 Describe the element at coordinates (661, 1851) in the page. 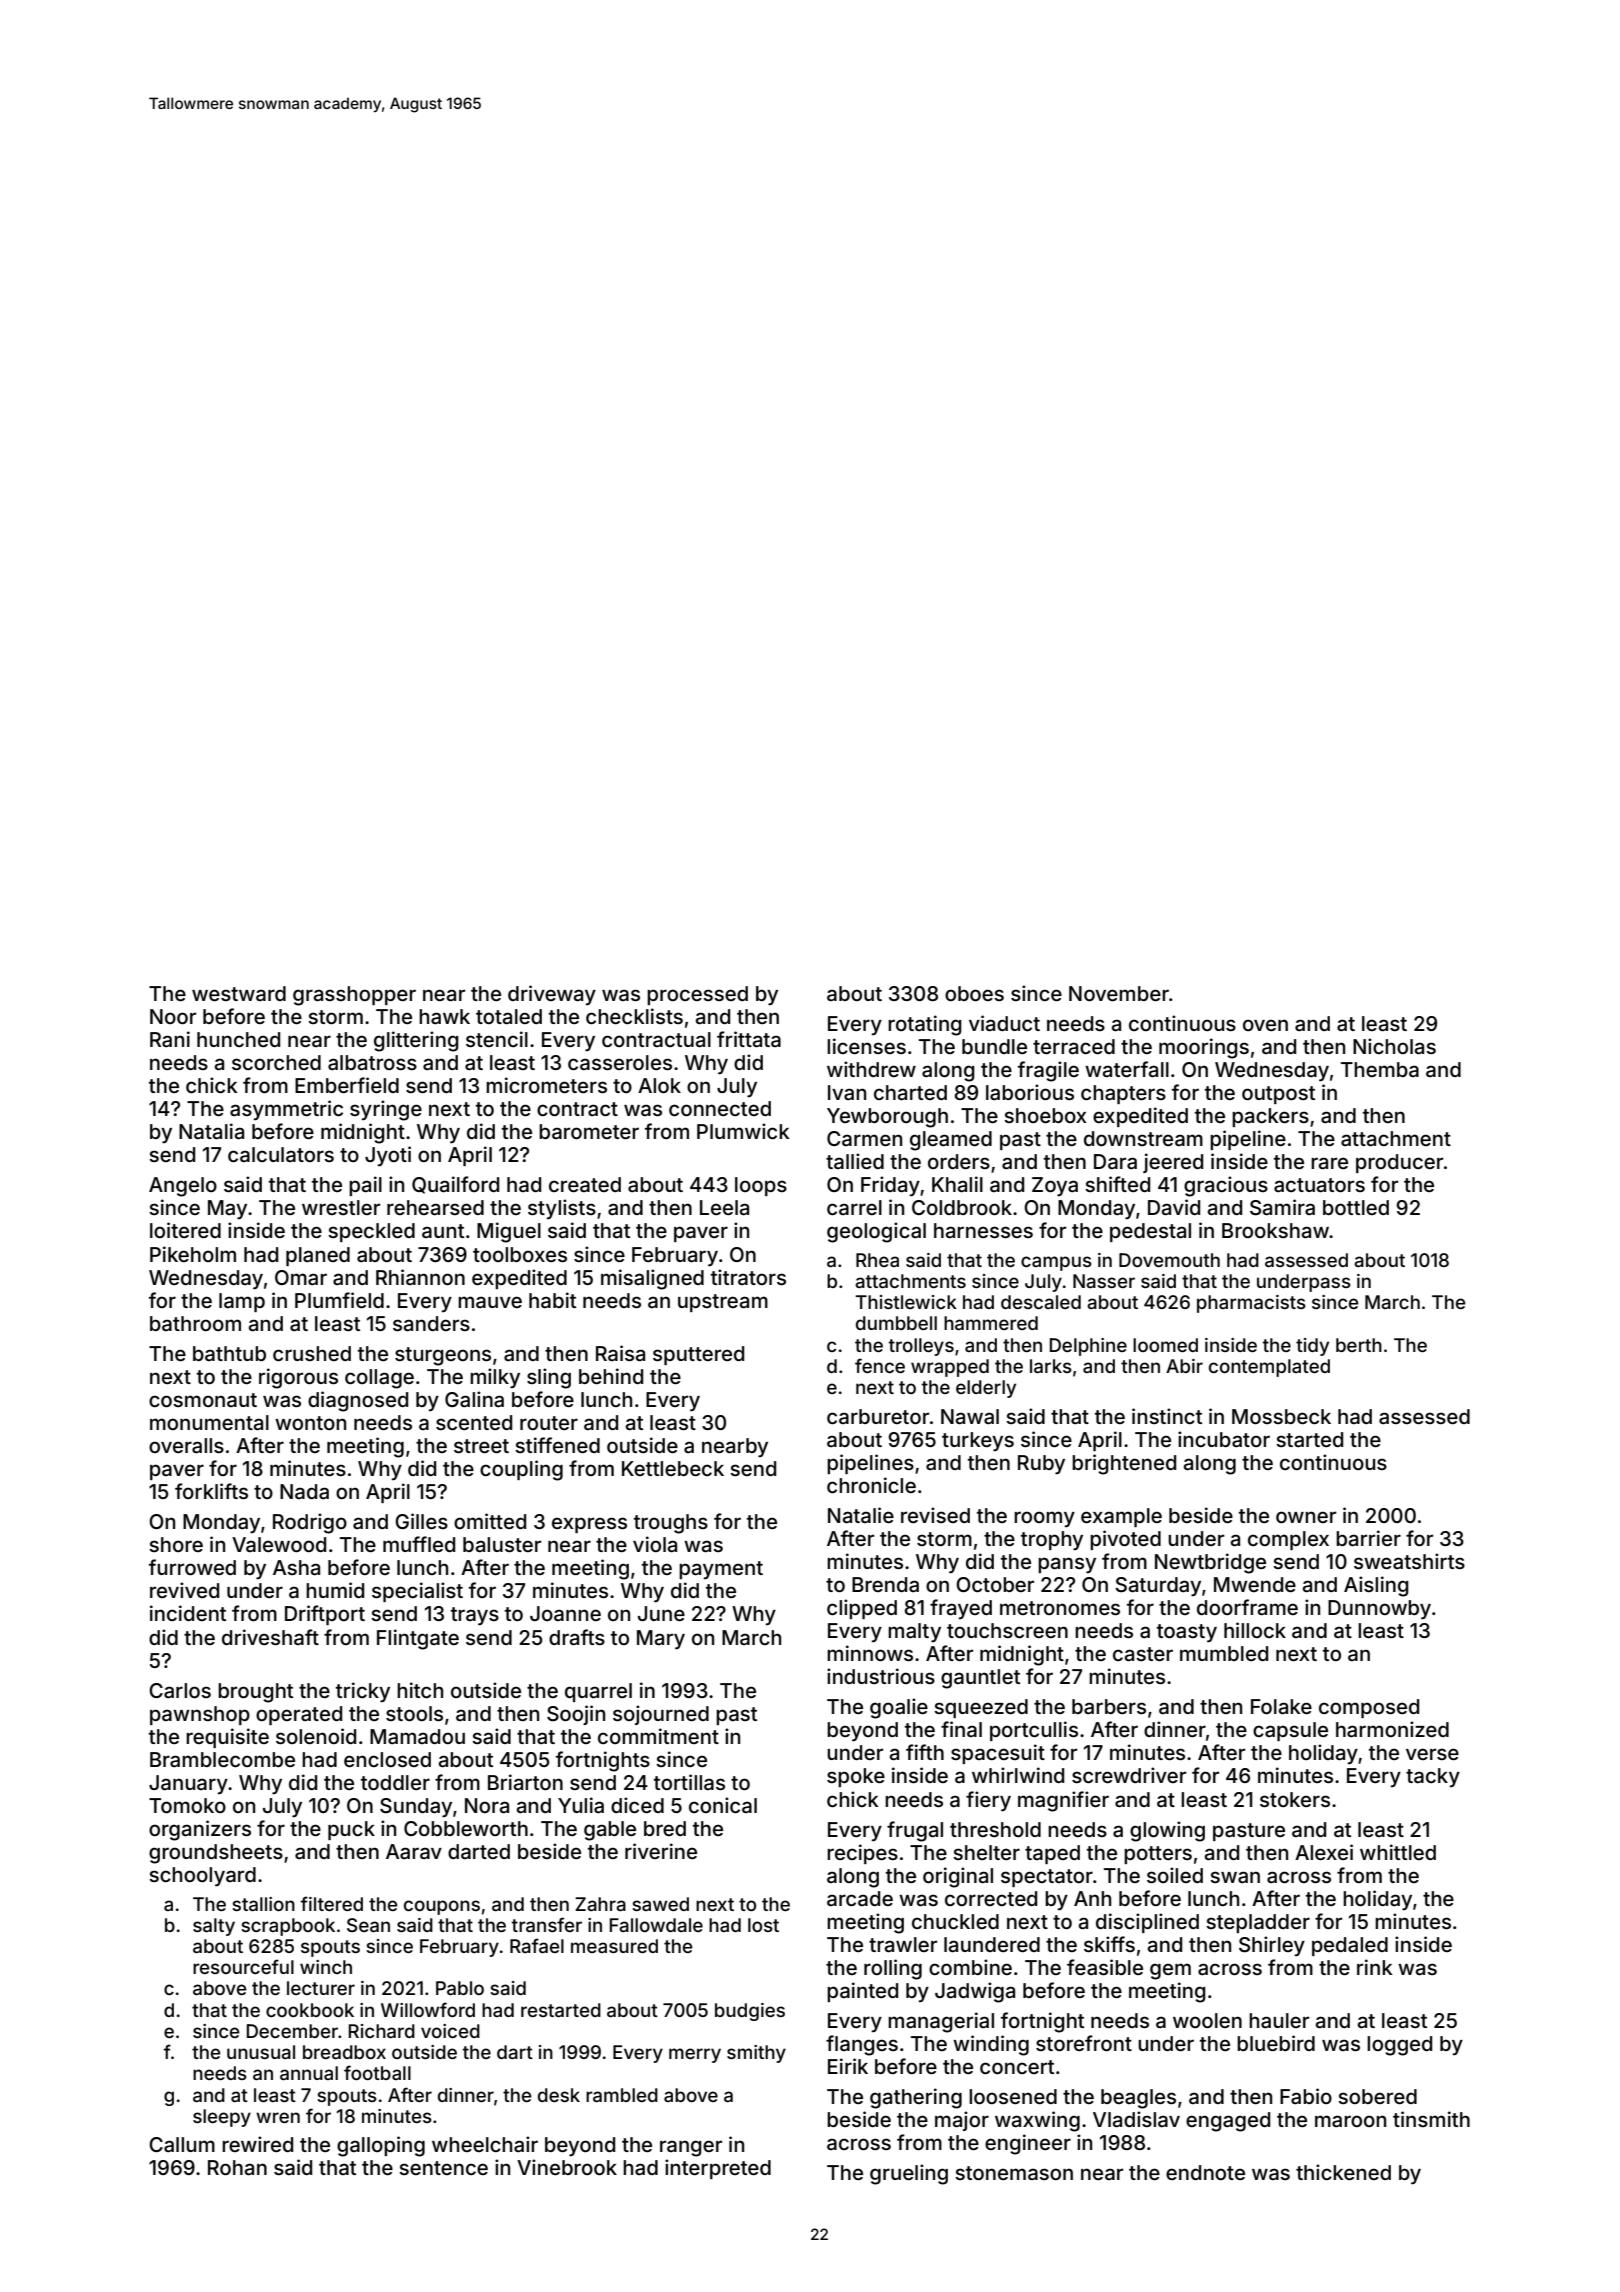

I see `riverine` at that location.
